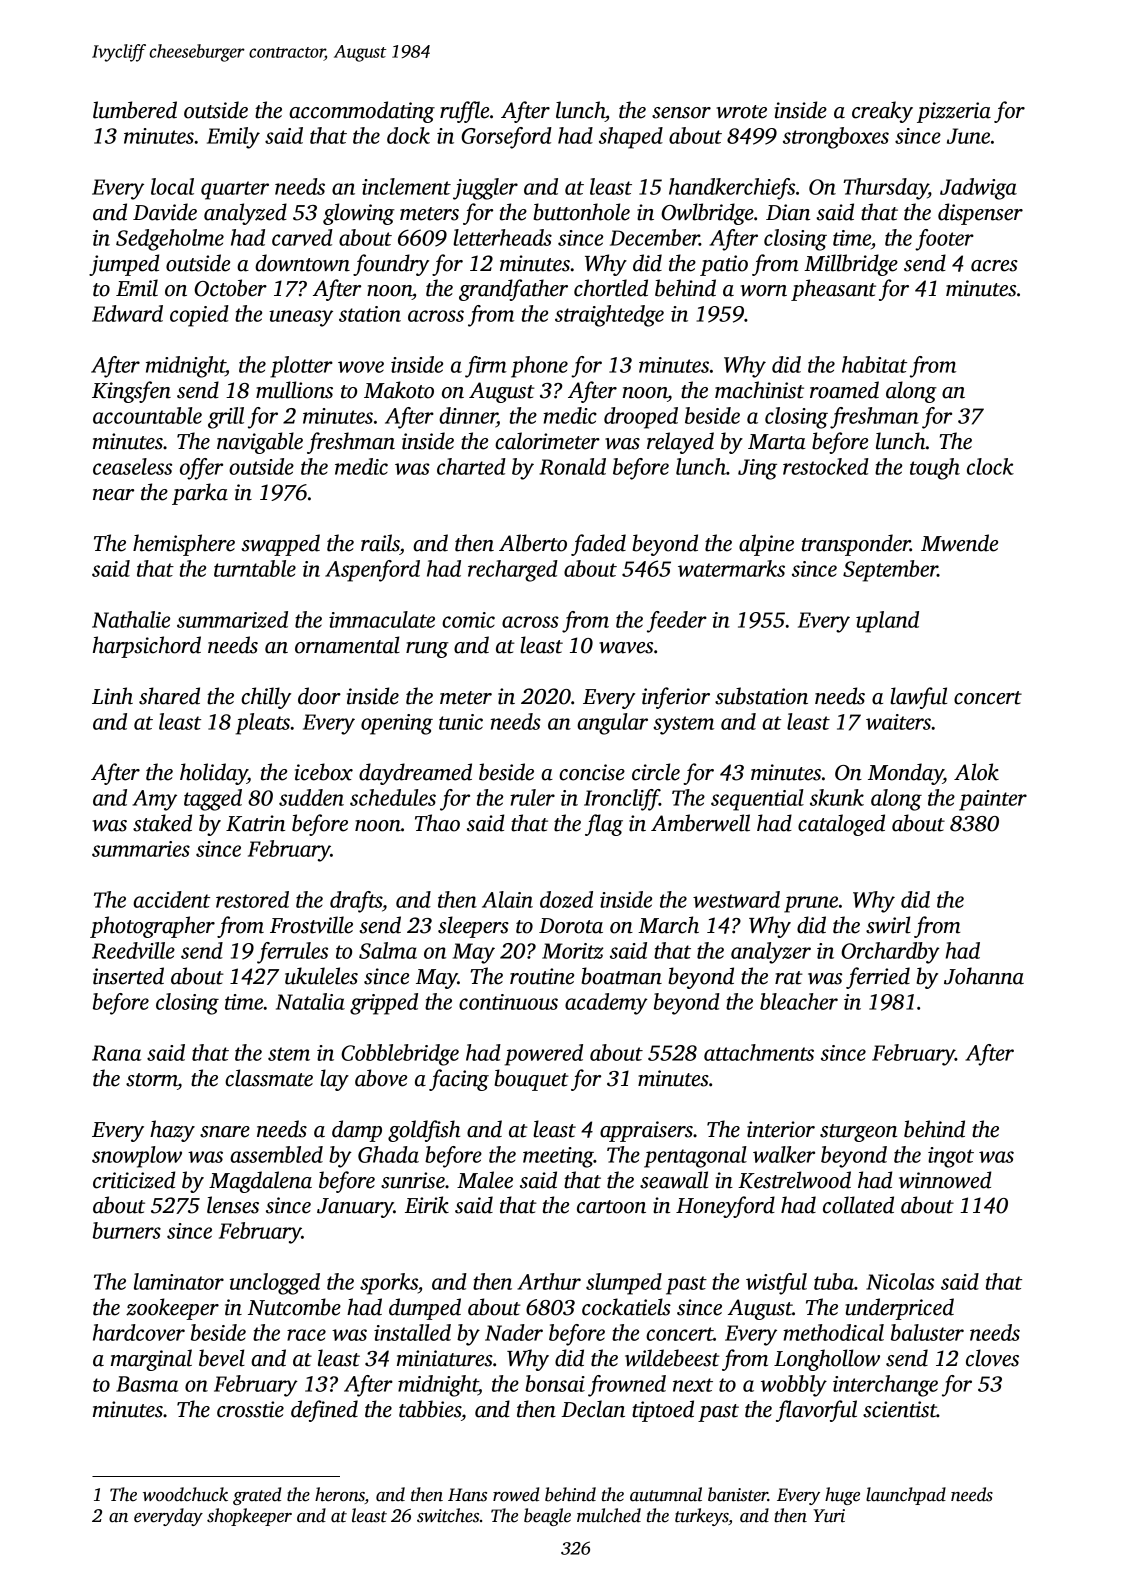 The height and width of the screenshot is (1587, 1122). Describe the element at coordinates (935, 469) in the screenshot. I see `tough` at that location.
